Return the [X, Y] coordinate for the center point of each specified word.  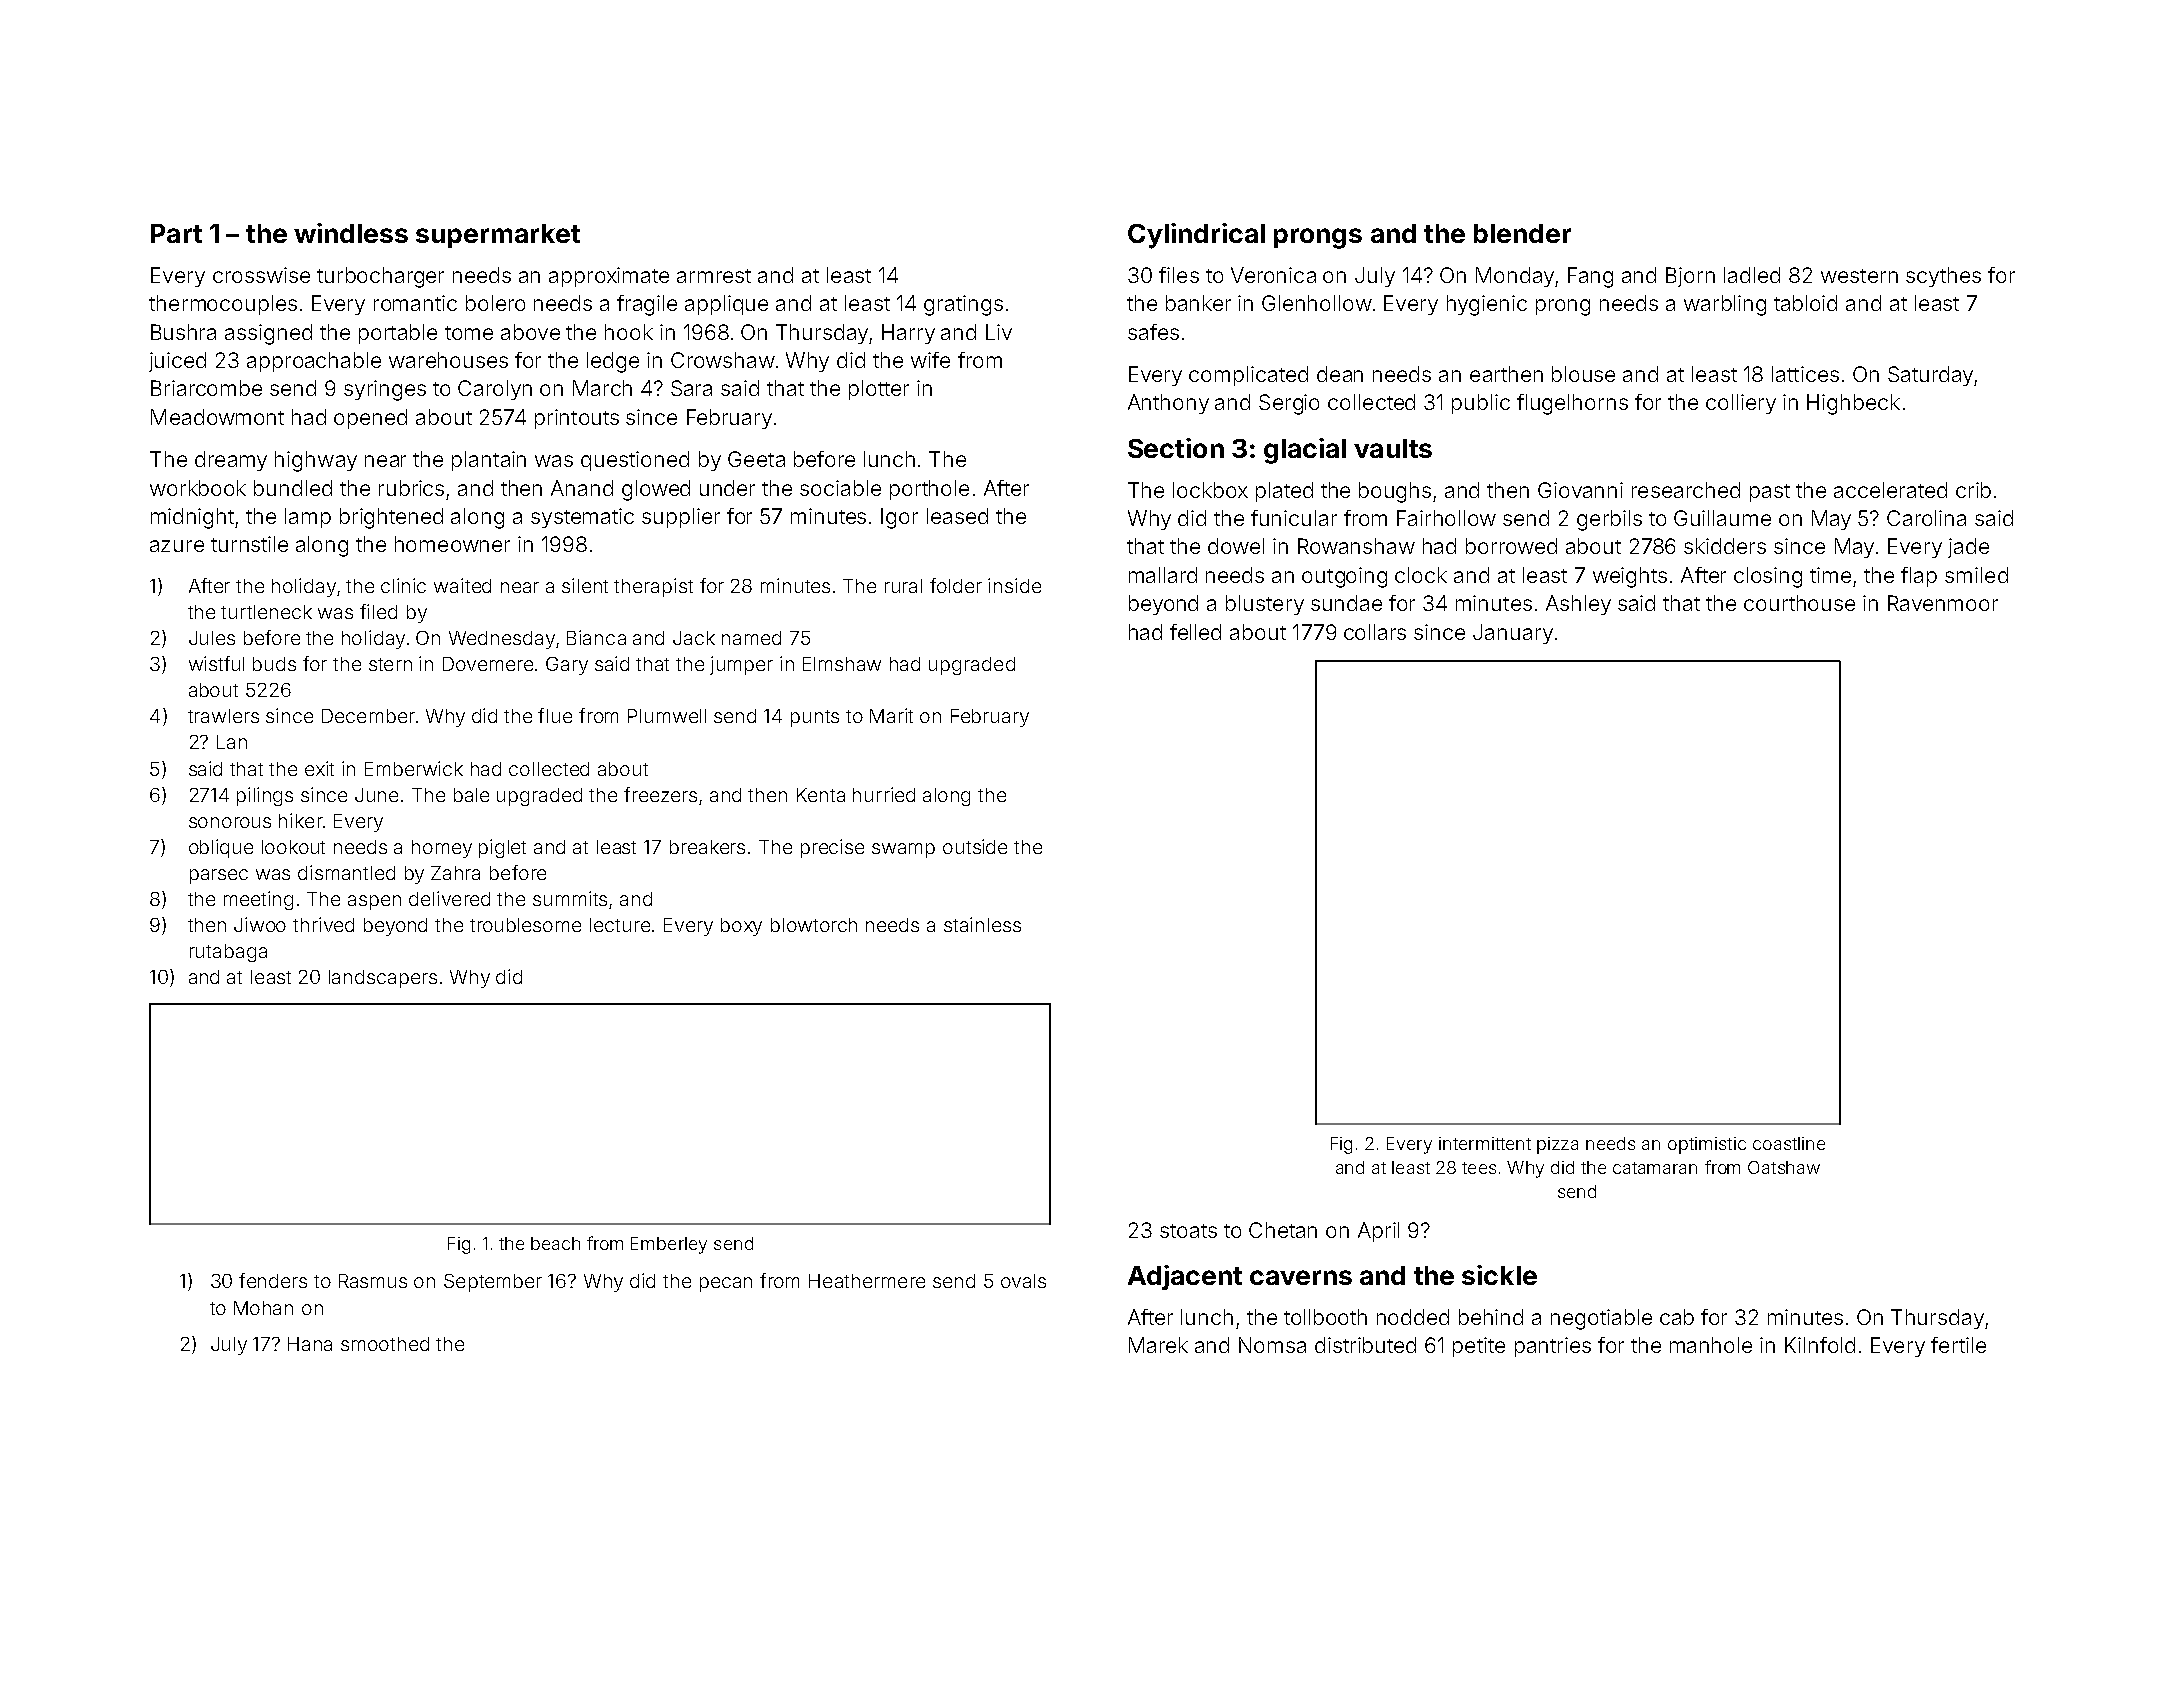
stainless [982, 924]
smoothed [385, 1344]
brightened [391, 518]
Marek [1158, 1345]
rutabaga [228, 953]
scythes [1943, 277]
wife [930, 360]
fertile [1958, 1345]
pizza [1557, 1145]
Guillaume [1722, 518]
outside [975, 846]
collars [1375, 632]
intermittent [1485, 1143]
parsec [219, 876]
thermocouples [223, 305]
